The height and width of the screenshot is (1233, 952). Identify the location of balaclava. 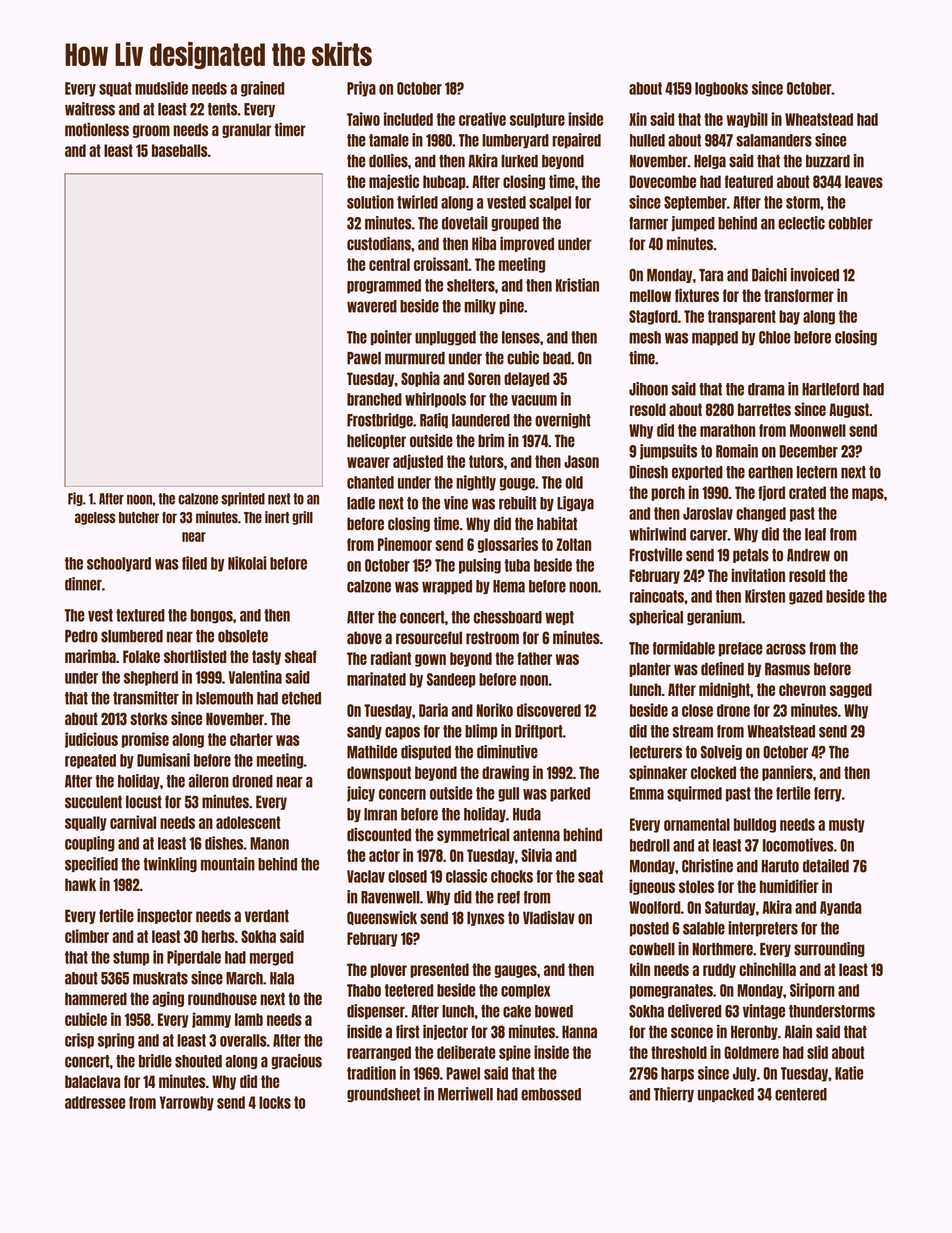
(92, 1081).
